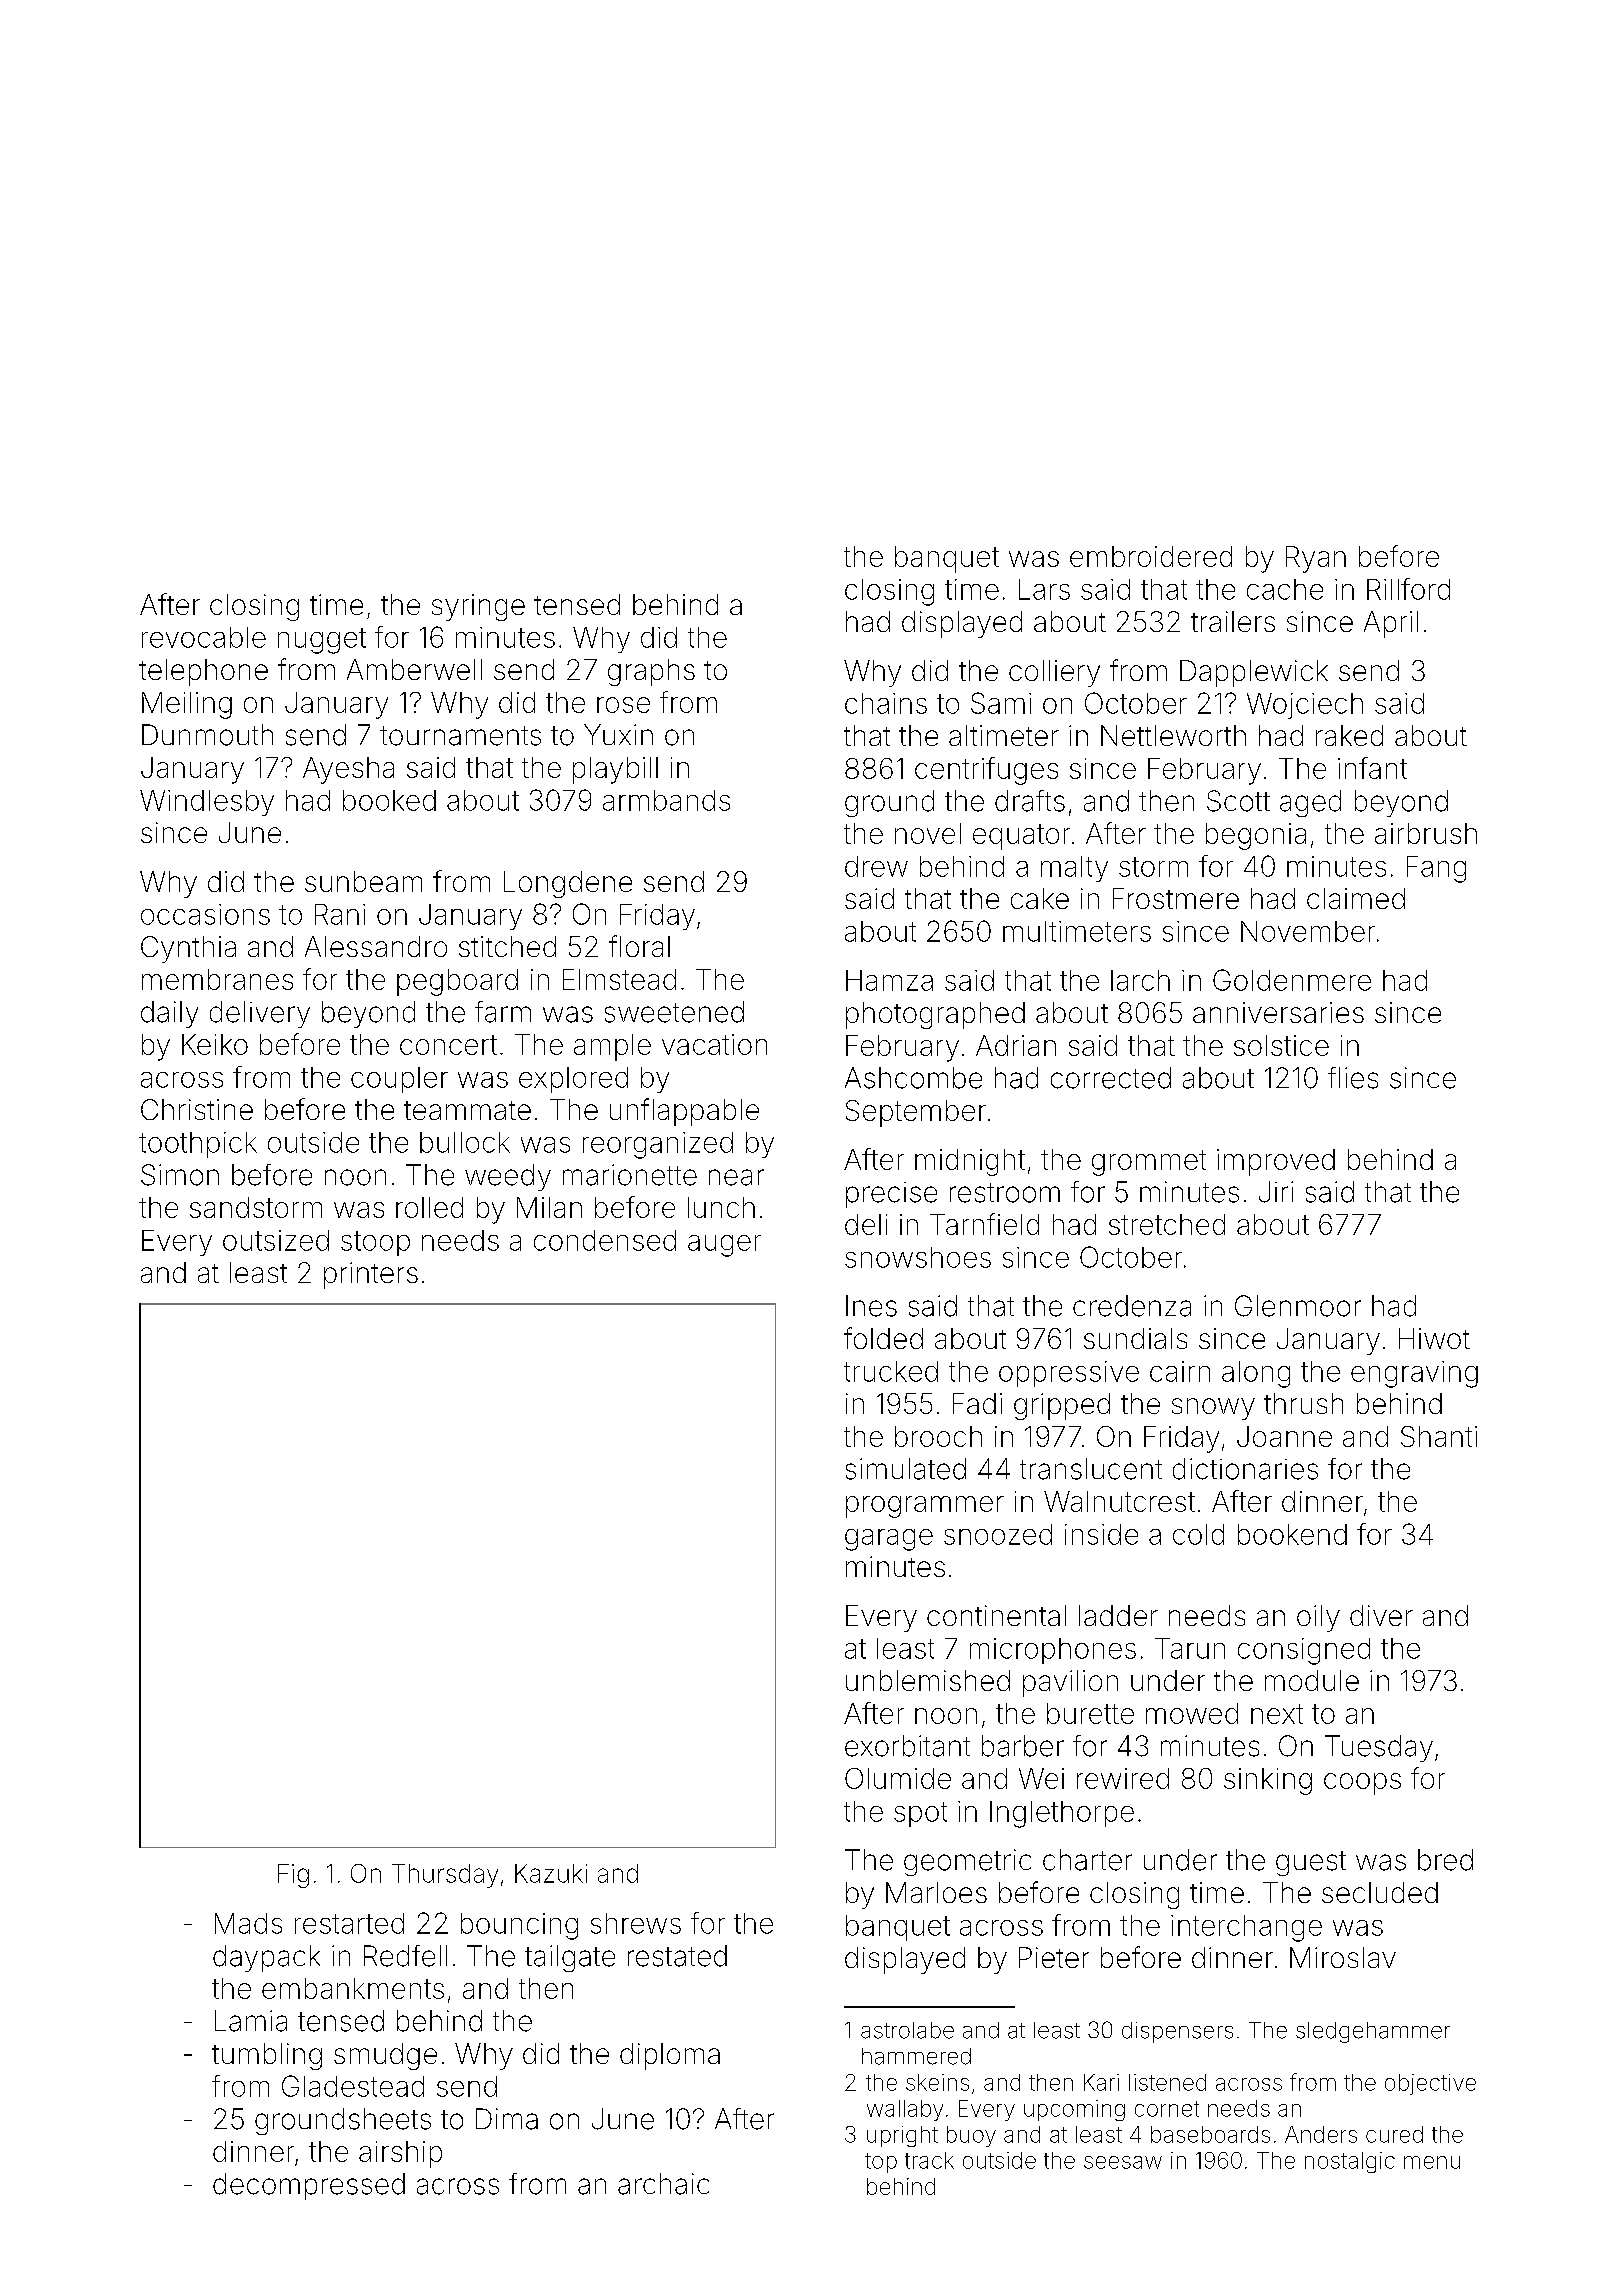 The height and width of the document is (2292, 1620). Describe the element at coordinates (267, 2056) in the document. I see `tumbling` at that location.
